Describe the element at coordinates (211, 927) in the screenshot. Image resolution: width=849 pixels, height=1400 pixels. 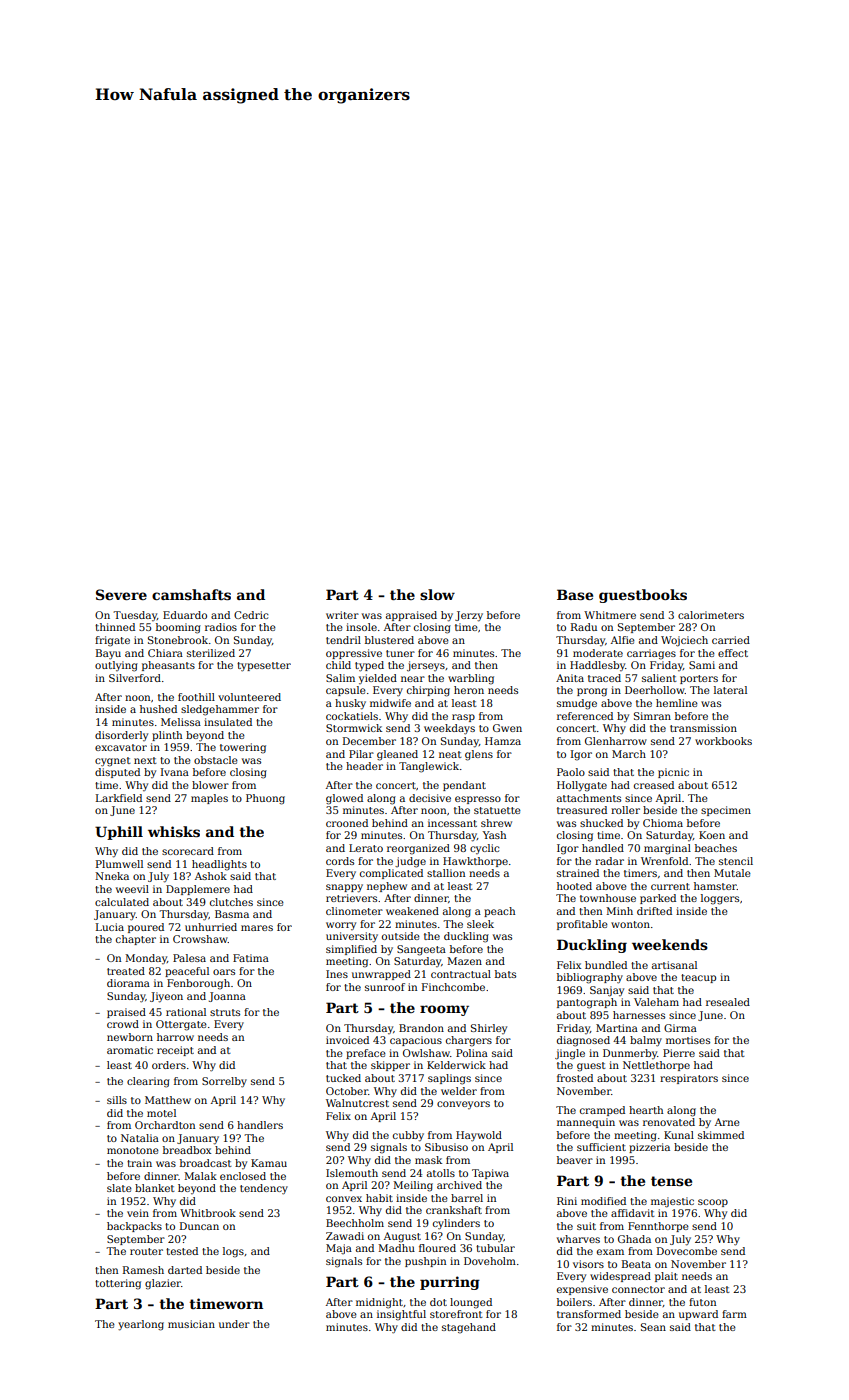
I see `unhurried` at that location.
